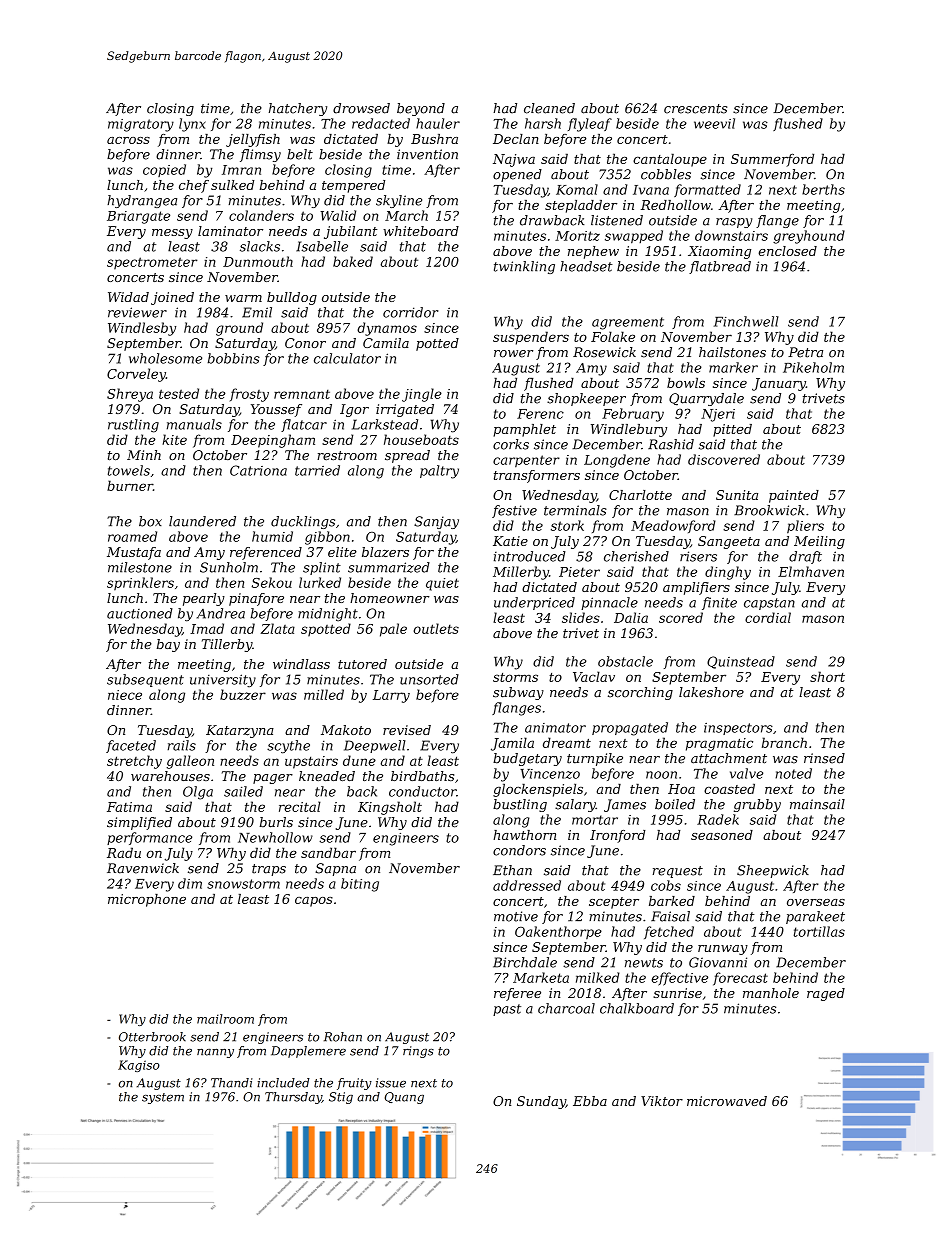 This screenshot has width=952, height=1233. What do you see at coordinates (534, 603) in the screenshot?
I see `underpriced` at bounding box center [534, 603].
